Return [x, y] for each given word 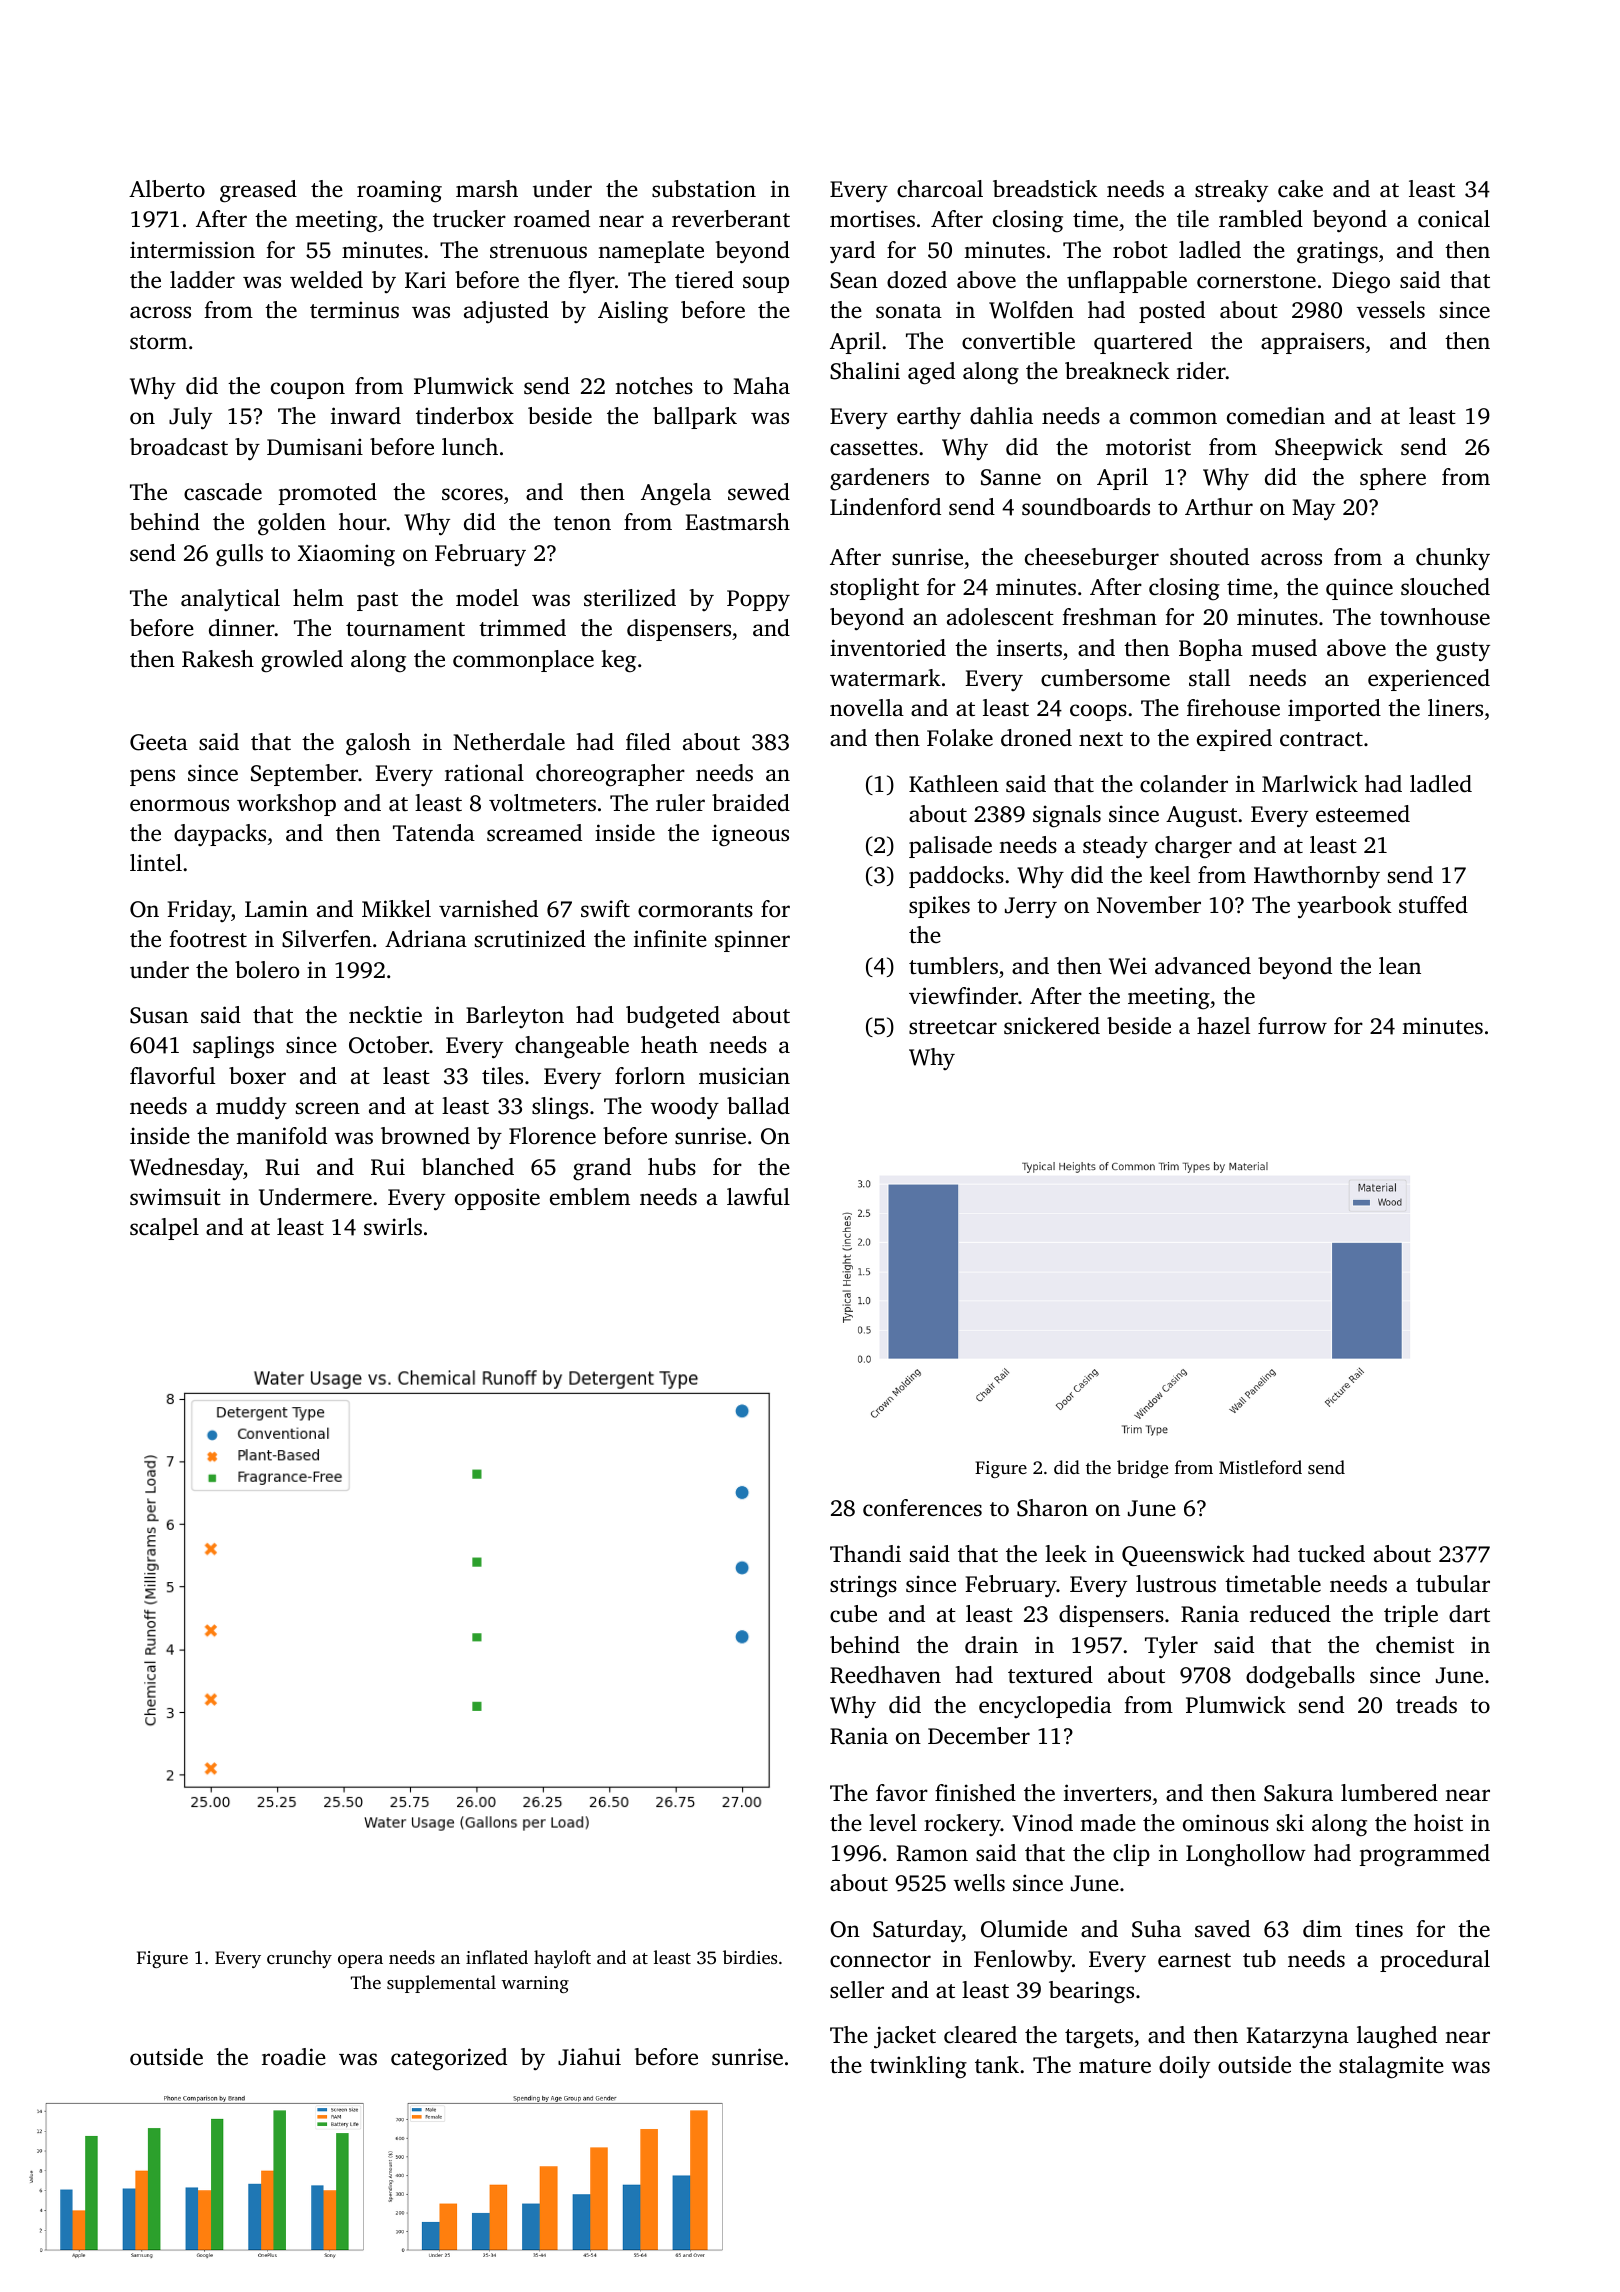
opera [360, 1961]
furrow [1292, 1025]
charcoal [940, 189]
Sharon [1052, 1508]
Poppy [758, 600]
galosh [378, 744]
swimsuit [175, 1197]
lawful [758, 1197]
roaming [399, 191]
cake [1300, 189]
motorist [1148, 446]
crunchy [299, 1959]
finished [975, 1793]
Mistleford [1260, 1467]
